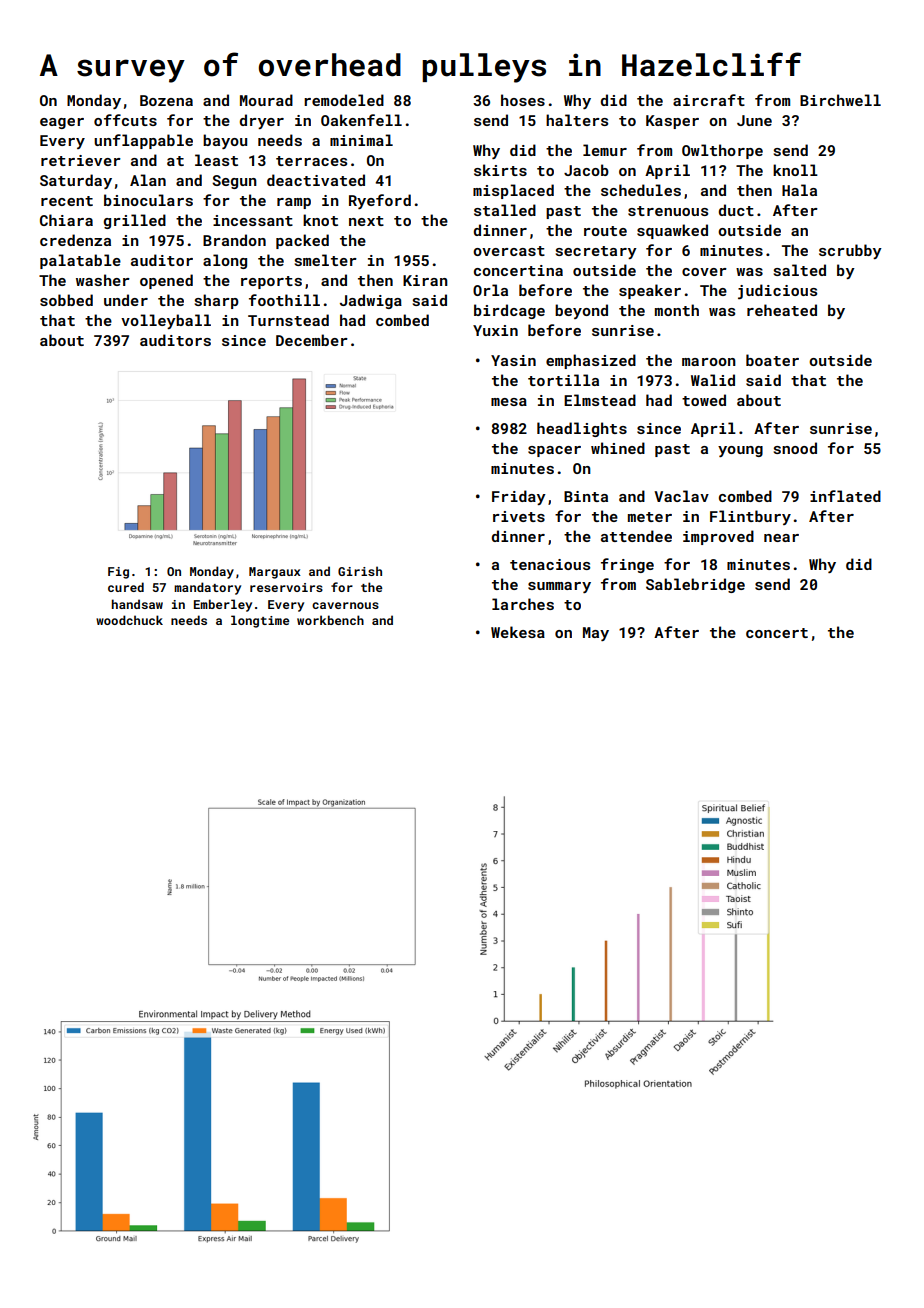 This page has height=1308, width=924. What do you see at coordinates (361, 140) in the page?
I see `minimal` at bounding box center [361, 140].
